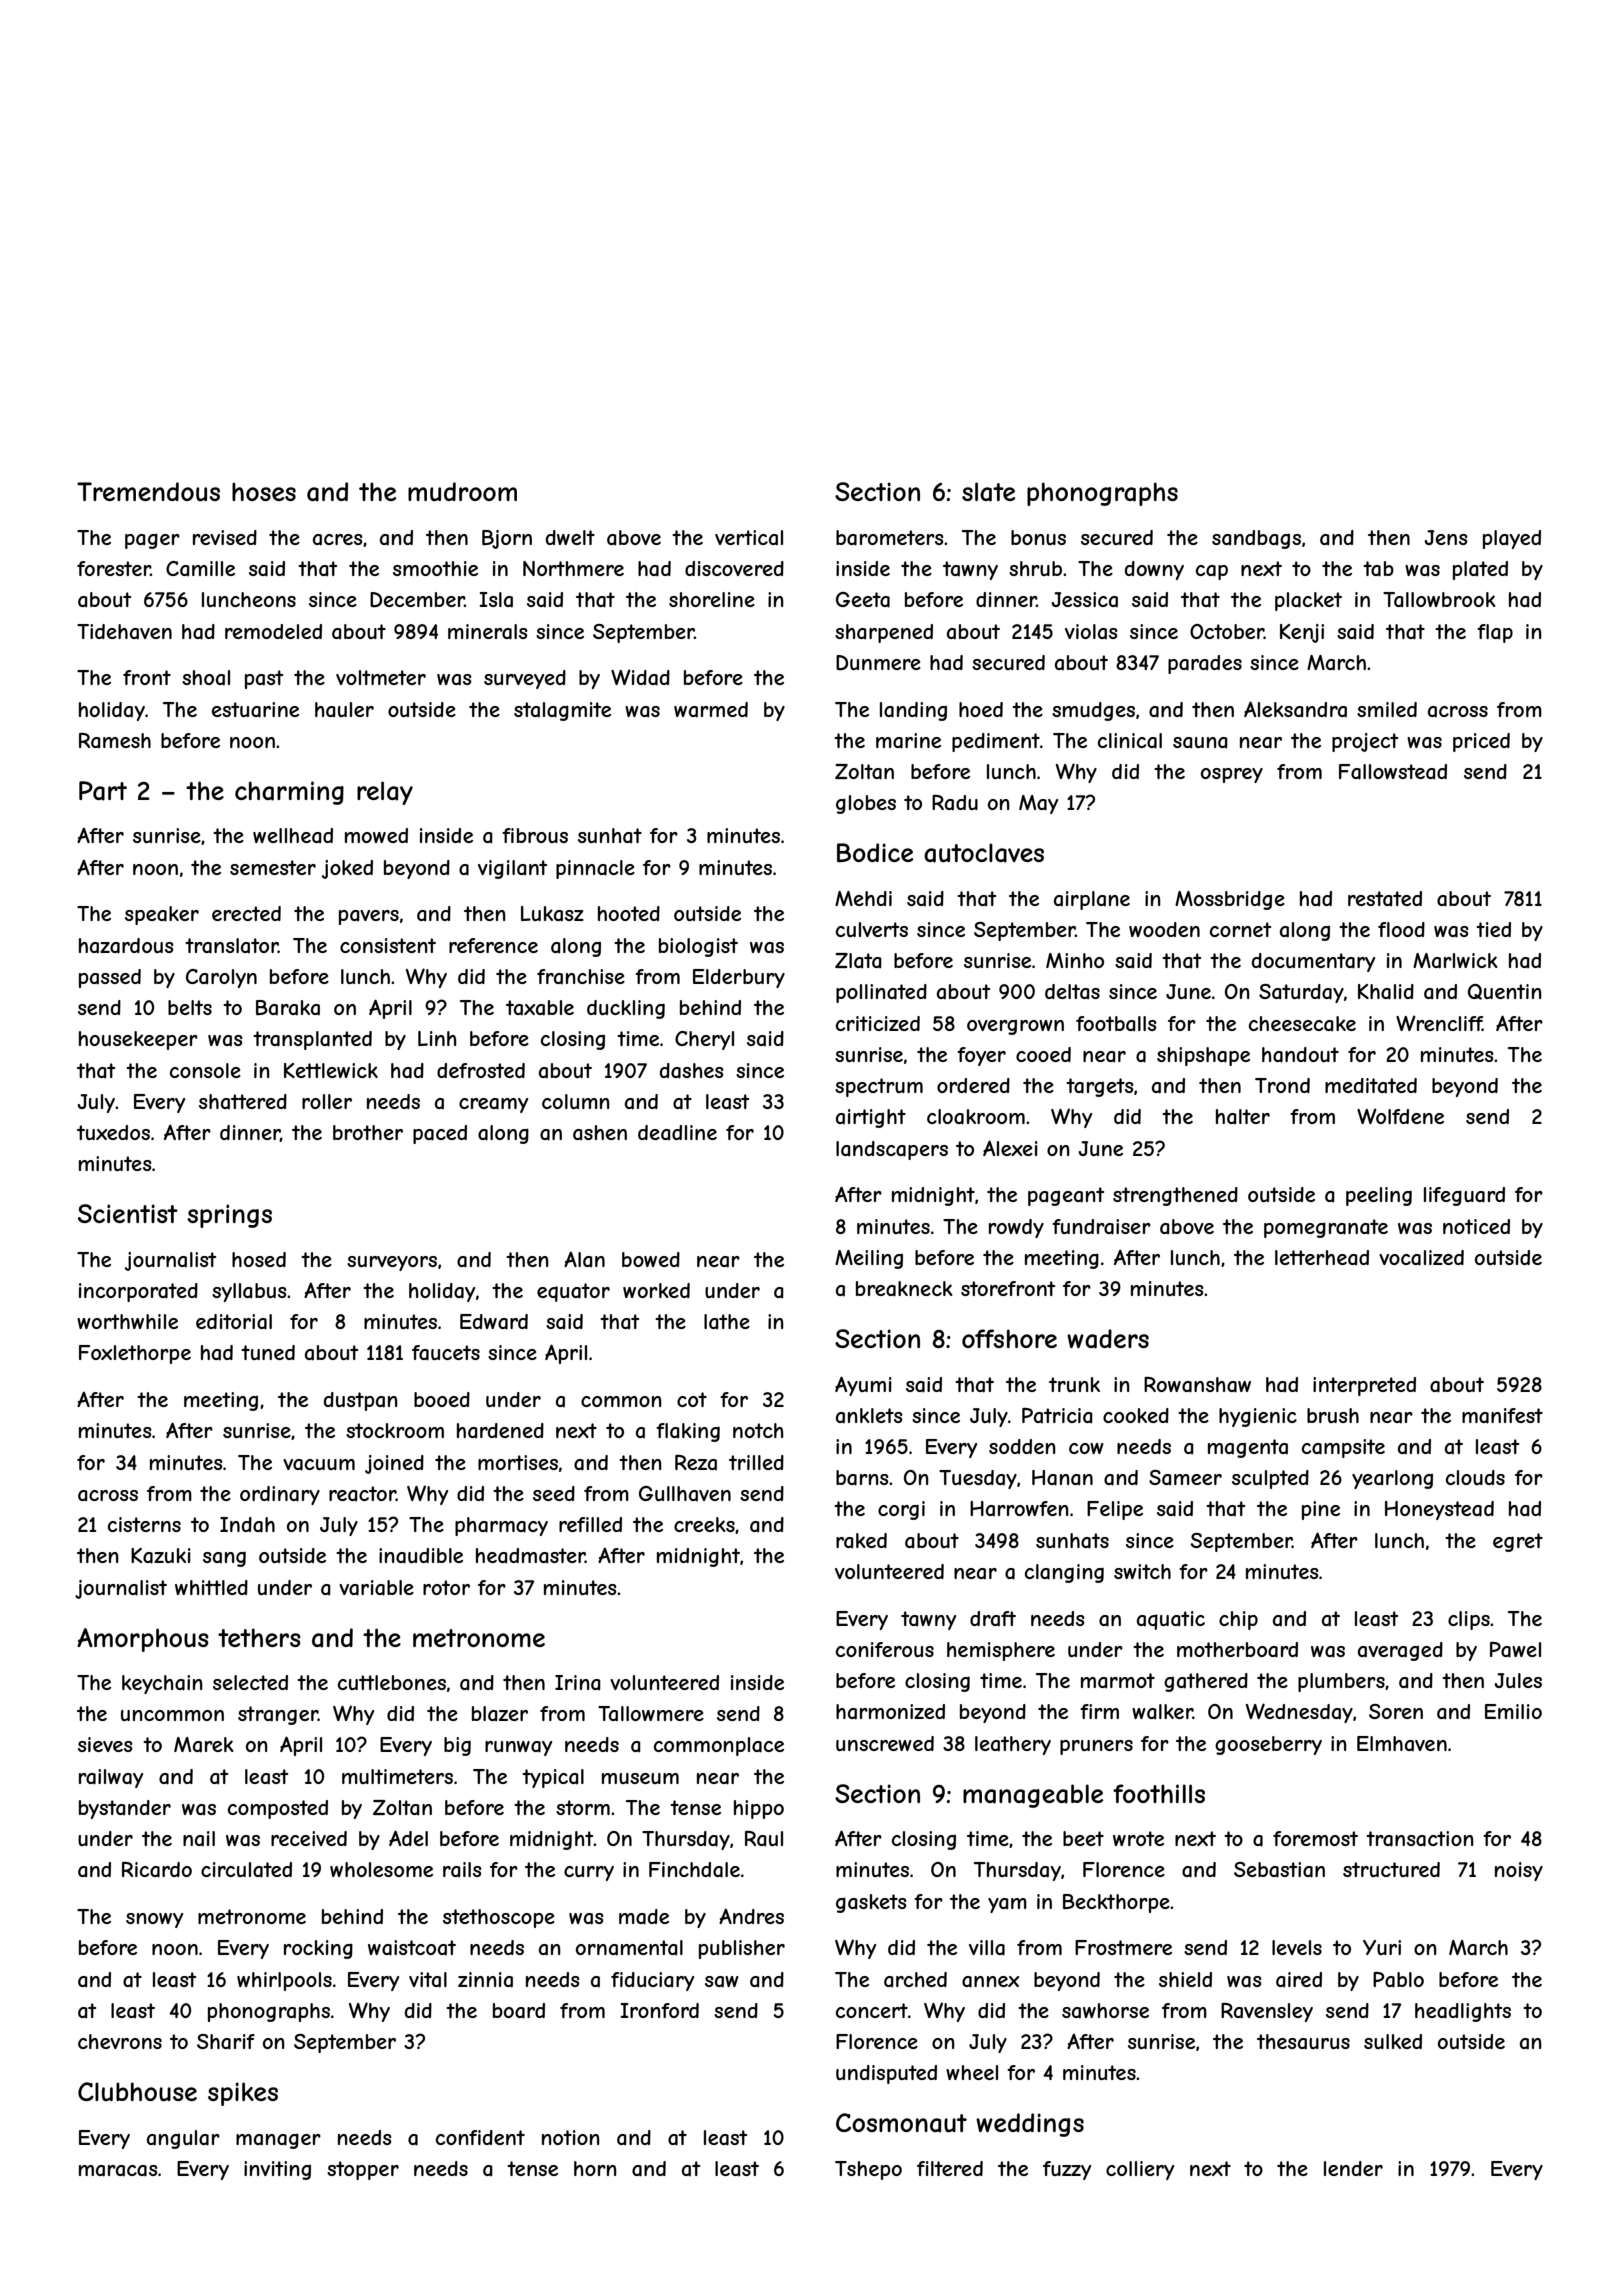 This screenshot has width=1620, height=2292. I want to click on manageable, so click(1033, 1796).
